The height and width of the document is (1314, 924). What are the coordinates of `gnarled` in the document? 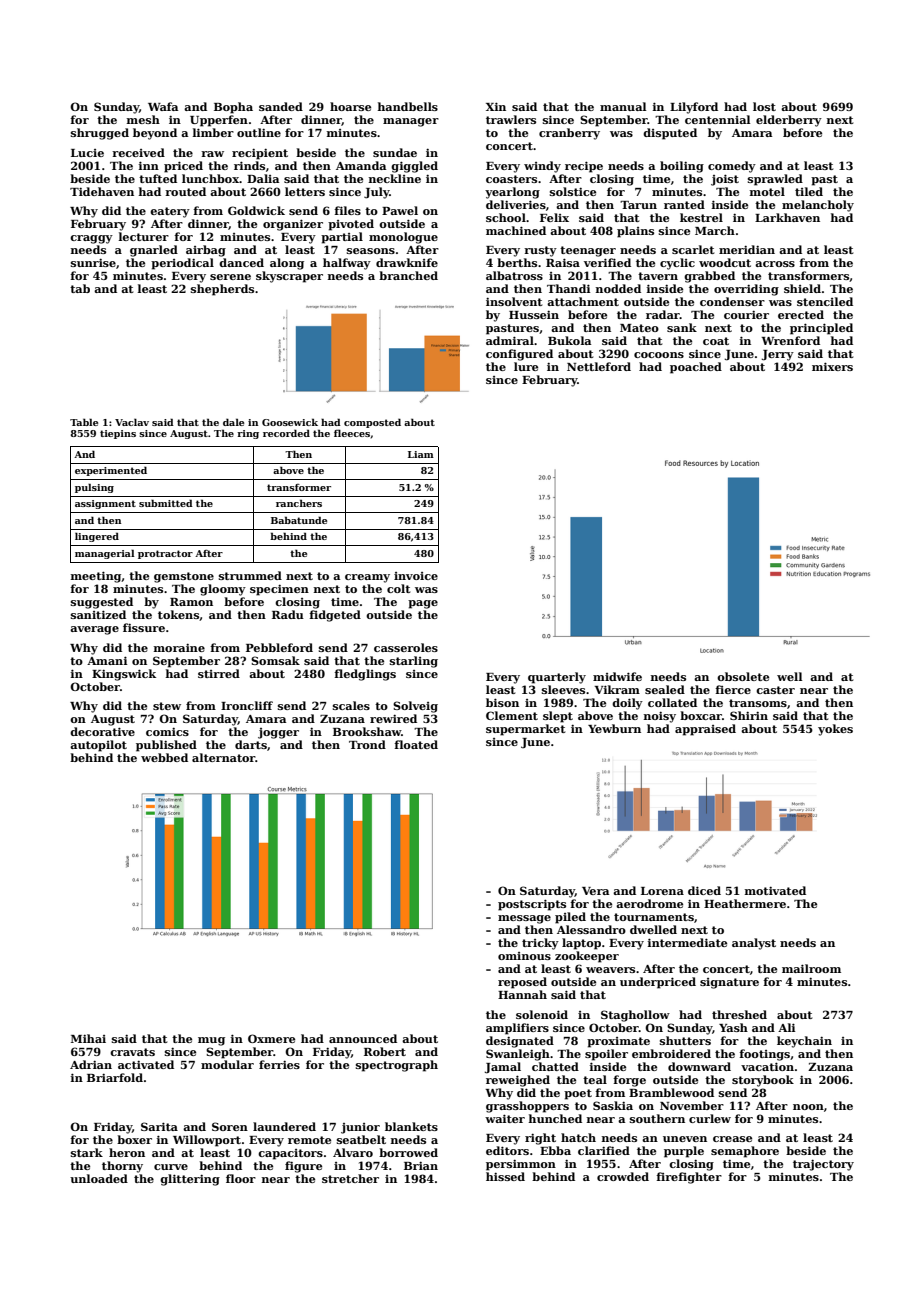 It's located at (154, 251).
